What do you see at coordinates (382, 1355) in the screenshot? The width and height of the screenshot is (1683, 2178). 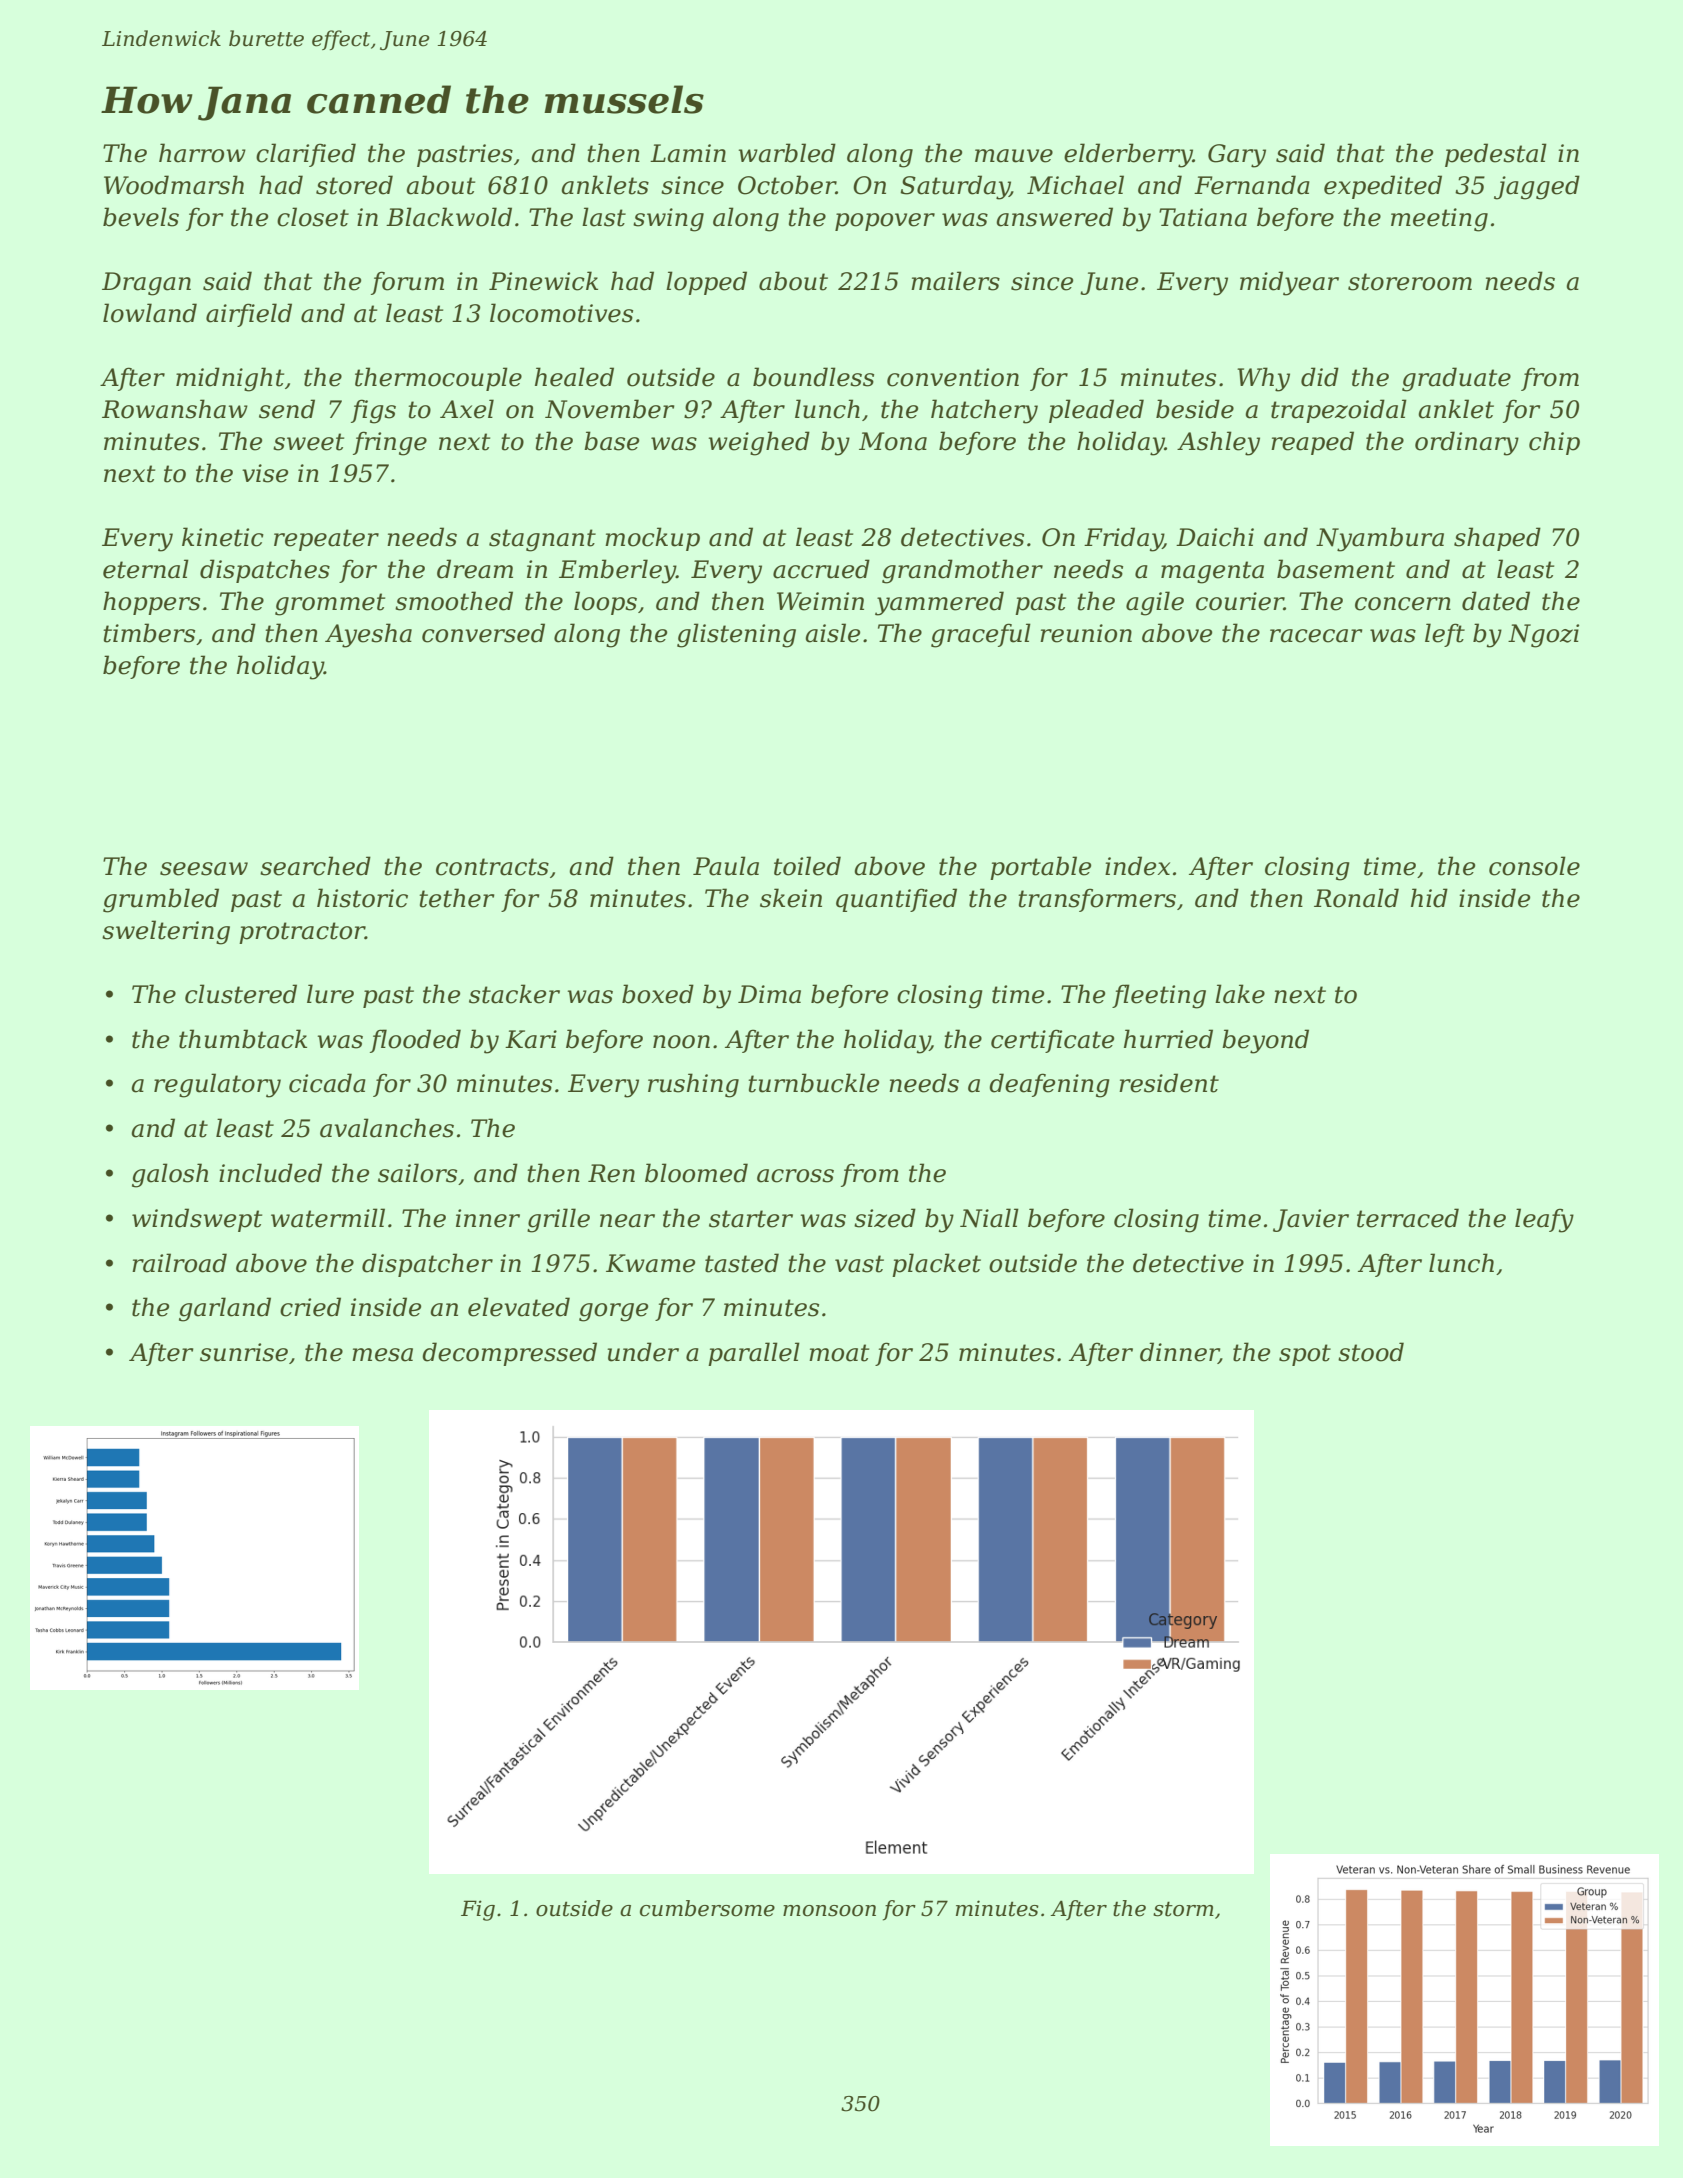 I see `mesa` at bounding box center [382, 1355].
